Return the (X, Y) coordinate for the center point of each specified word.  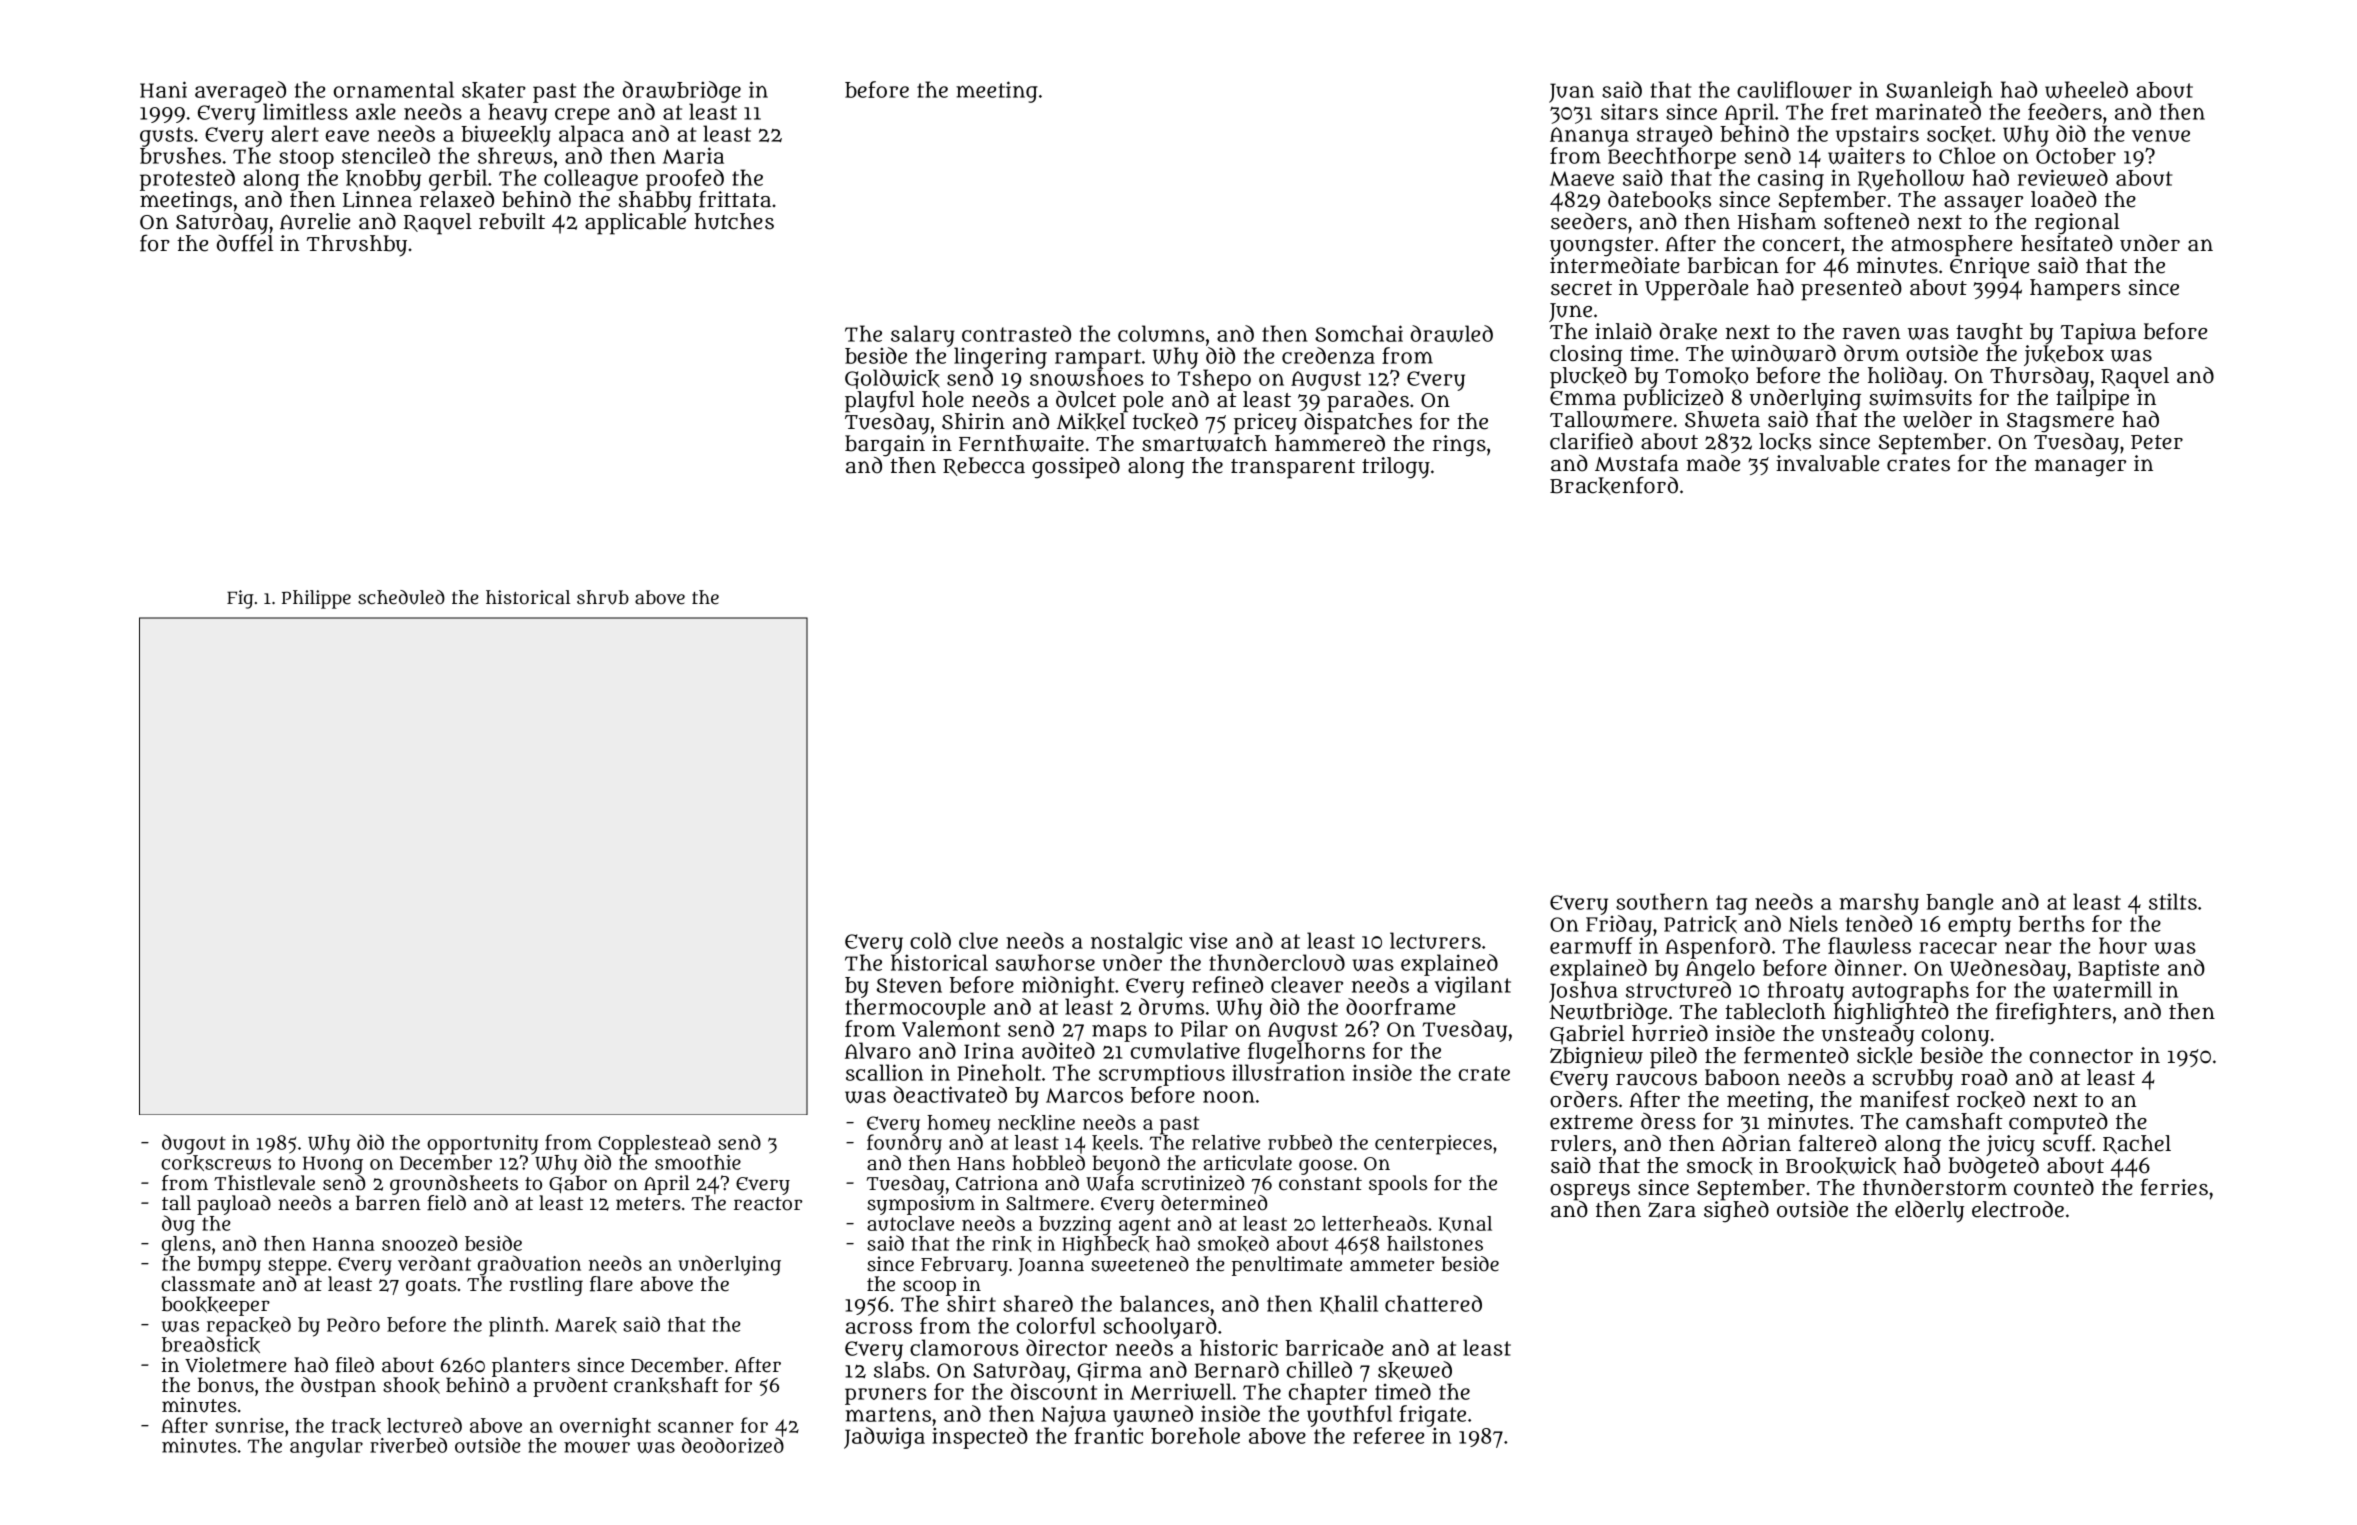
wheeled (2086, 89)
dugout (194, 1144)
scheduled (401, 597)
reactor (768, 1204)
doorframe (1400, 1006)
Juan (1571, 93)
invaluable (1827, 463)
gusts (166, 137)
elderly (1929, 1212)
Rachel (2137, 1144)
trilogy (1396, 468)
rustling (546, 1286)
